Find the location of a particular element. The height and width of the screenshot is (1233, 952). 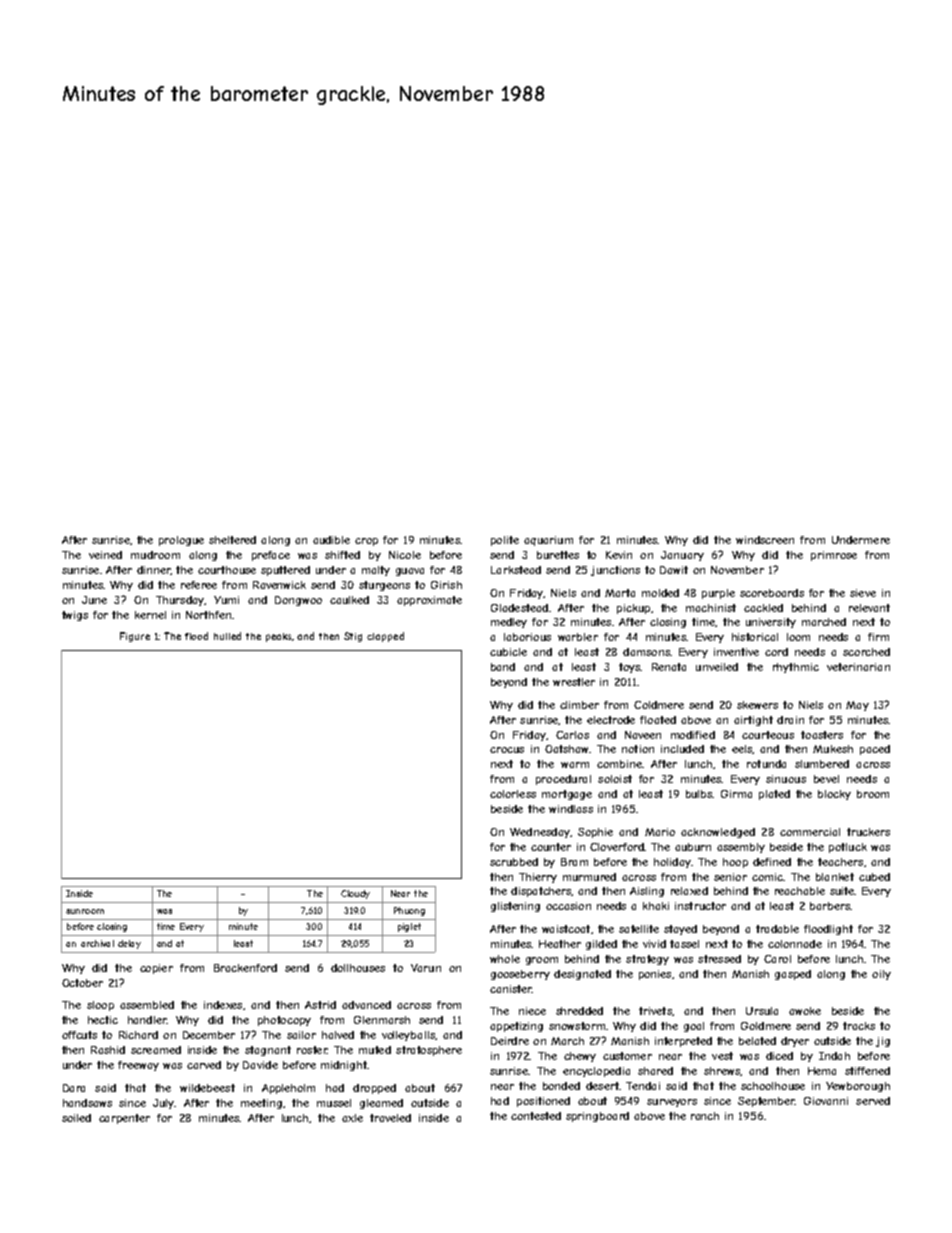

windscreen is located at coordinates (765, 540).
